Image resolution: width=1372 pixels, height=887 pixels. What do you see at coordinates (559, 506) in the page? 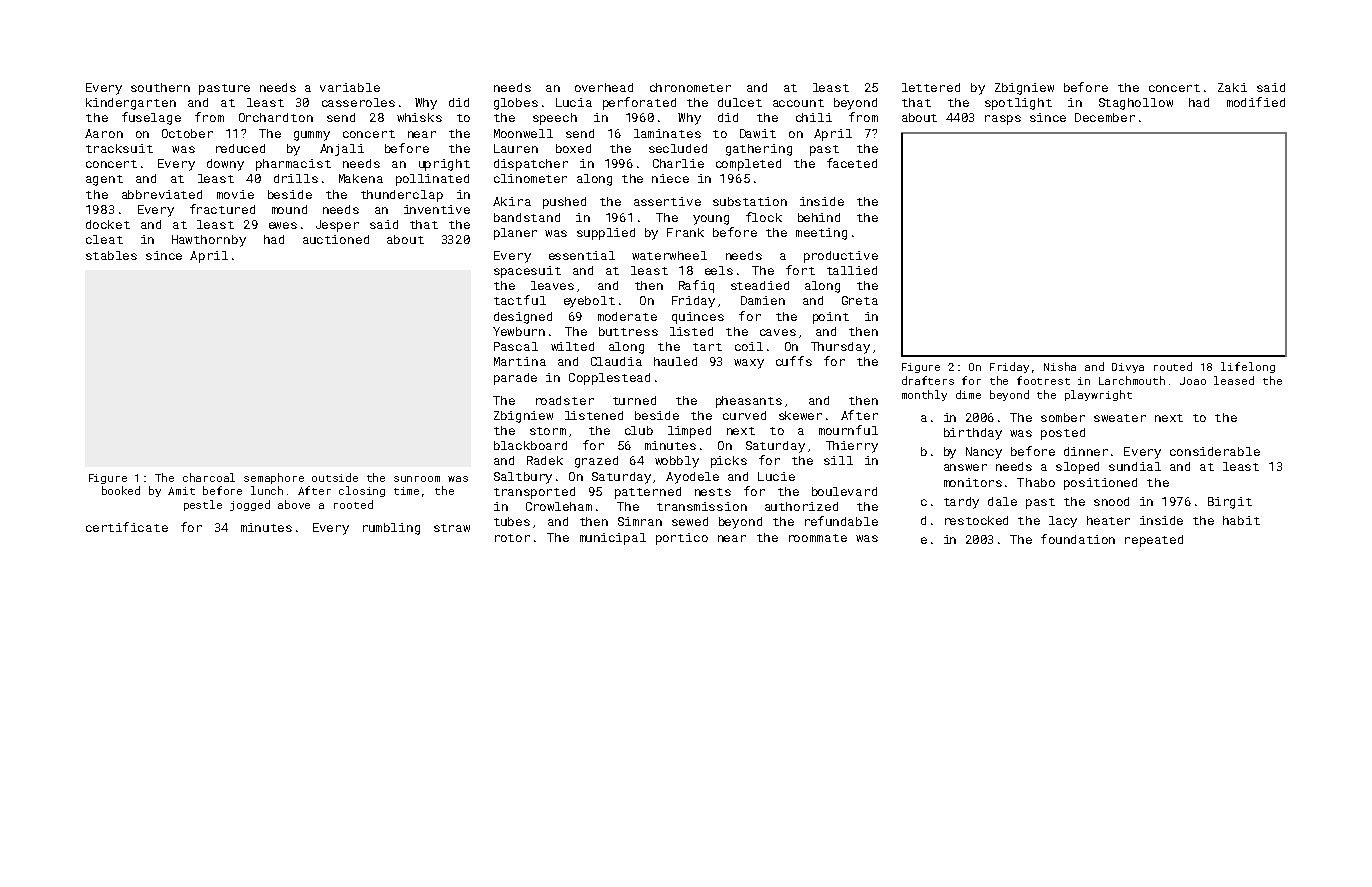
I see `Crowleham` at bounding box center [559, 506].
